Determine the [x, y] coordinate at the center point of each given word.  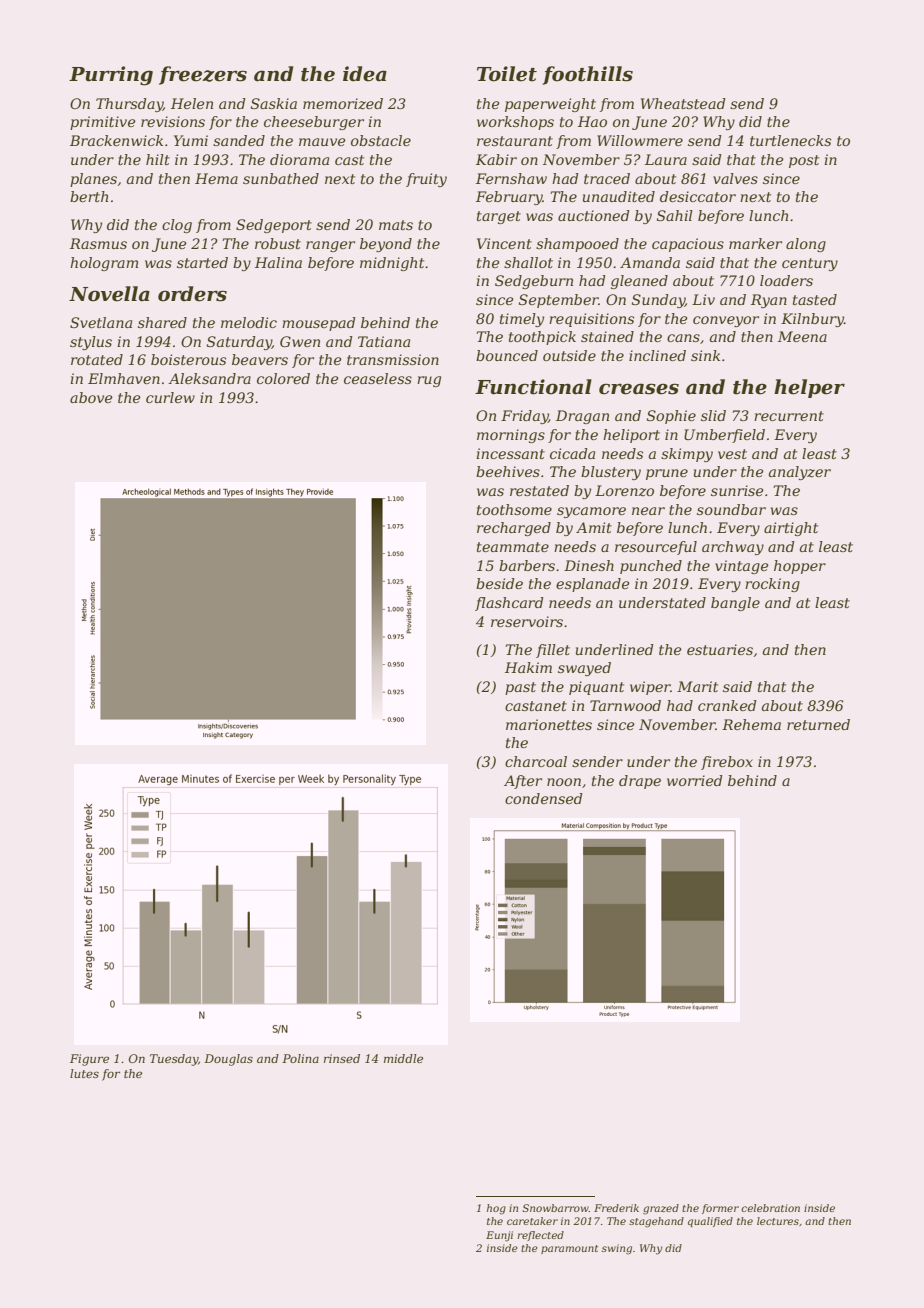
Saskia [274, 103]
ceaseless [378, 378]
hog [496, 1209]
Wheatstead [683, 103]
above [91, 397]
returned [818, 724]
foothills [587, 75]
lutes [84, 1073]
